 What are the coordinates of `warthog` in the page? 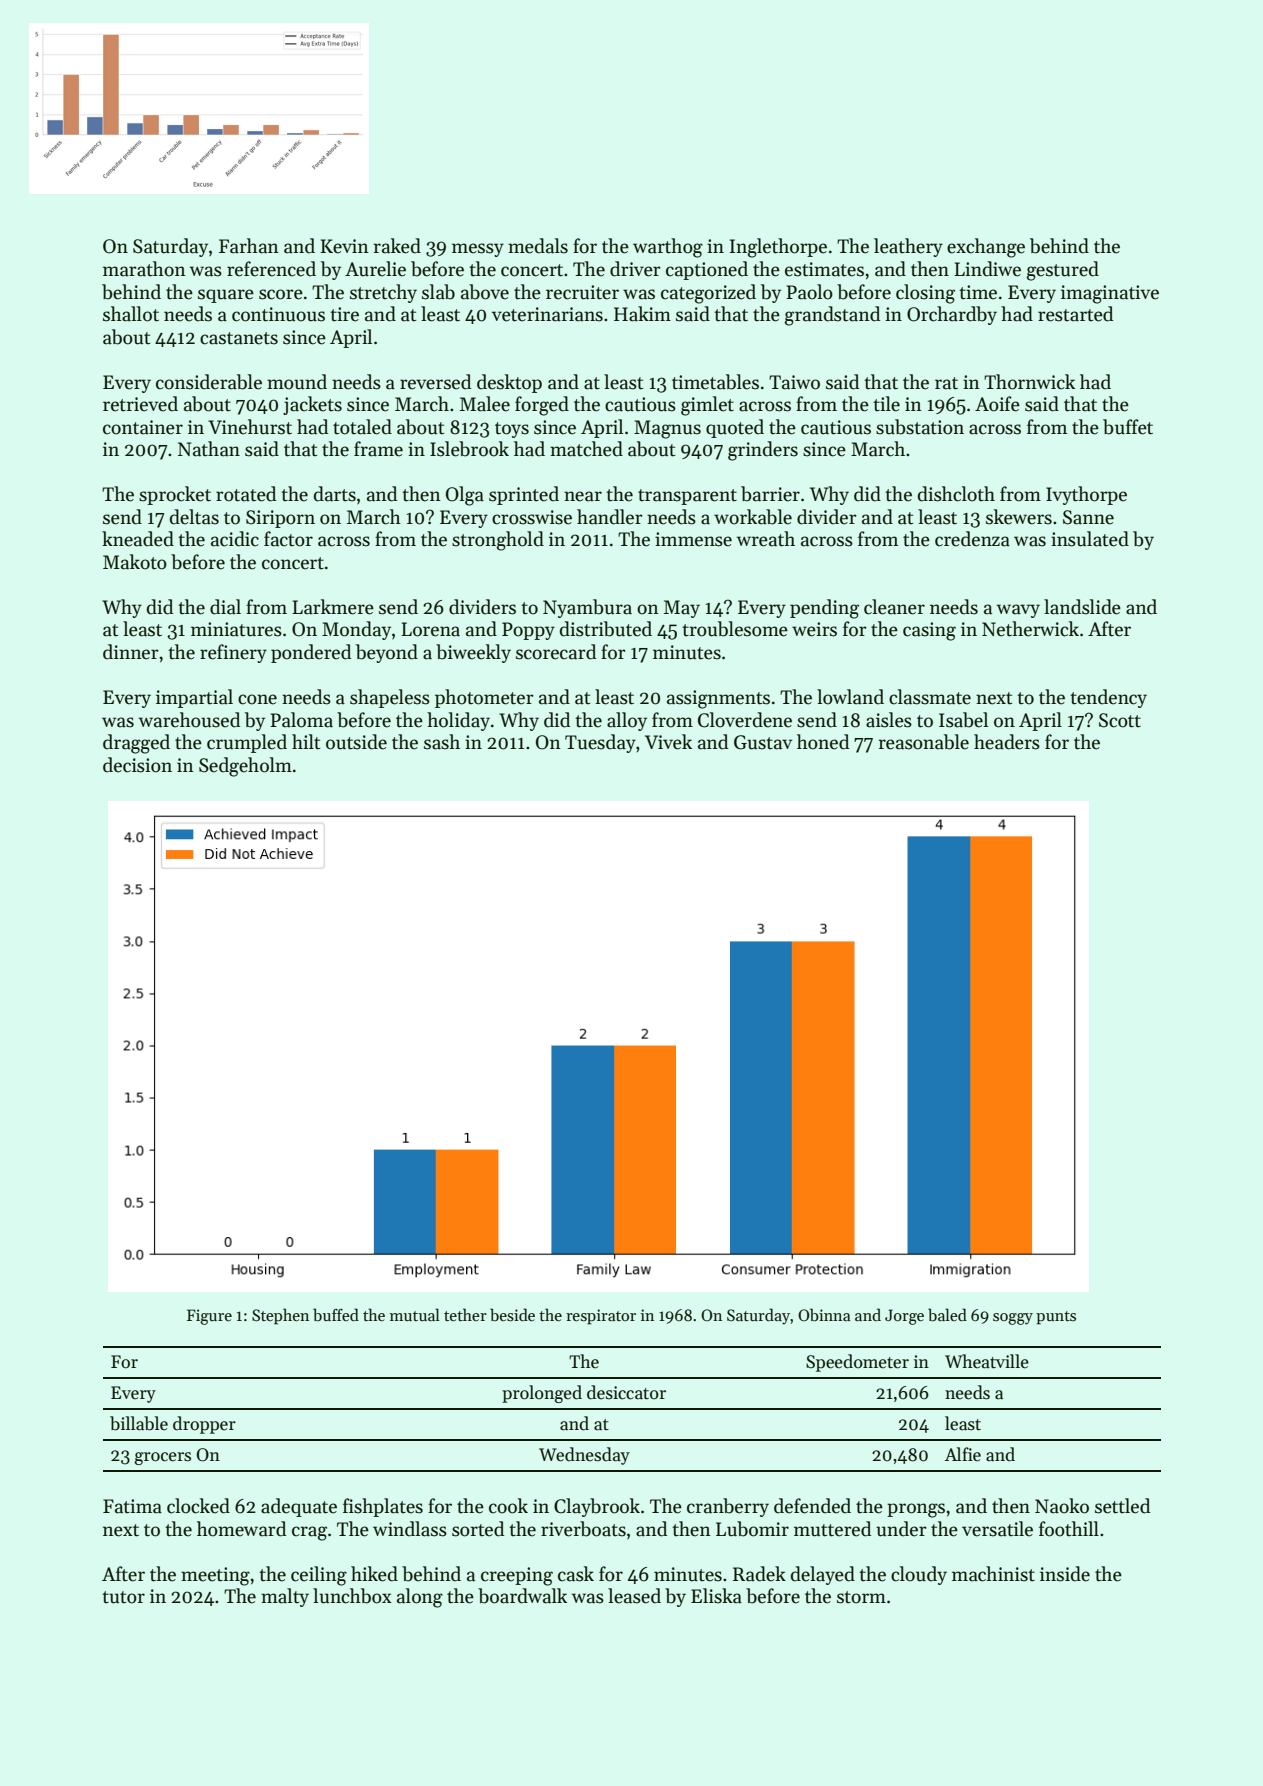 It's located at (668, 248).
